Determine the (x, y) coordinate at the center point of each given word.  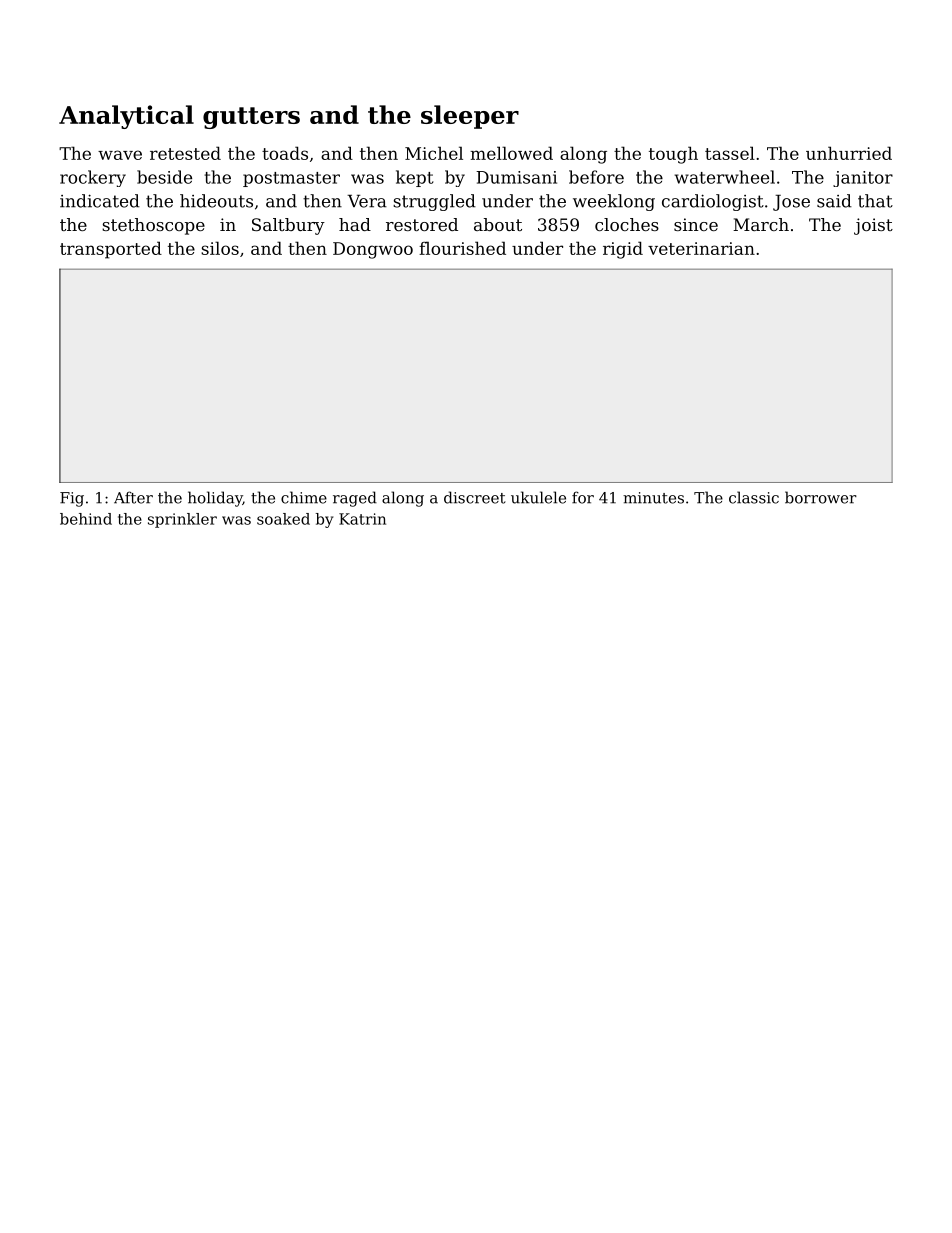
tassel (730, 153)
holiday (215, 499)
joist (873, 226)
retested (185, 153)
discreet (475, 497)
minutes (653, 498)
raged (355, 499)
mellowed (511, 153)
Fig (72, 499)
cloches (627, 224)
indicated (100, 201)
